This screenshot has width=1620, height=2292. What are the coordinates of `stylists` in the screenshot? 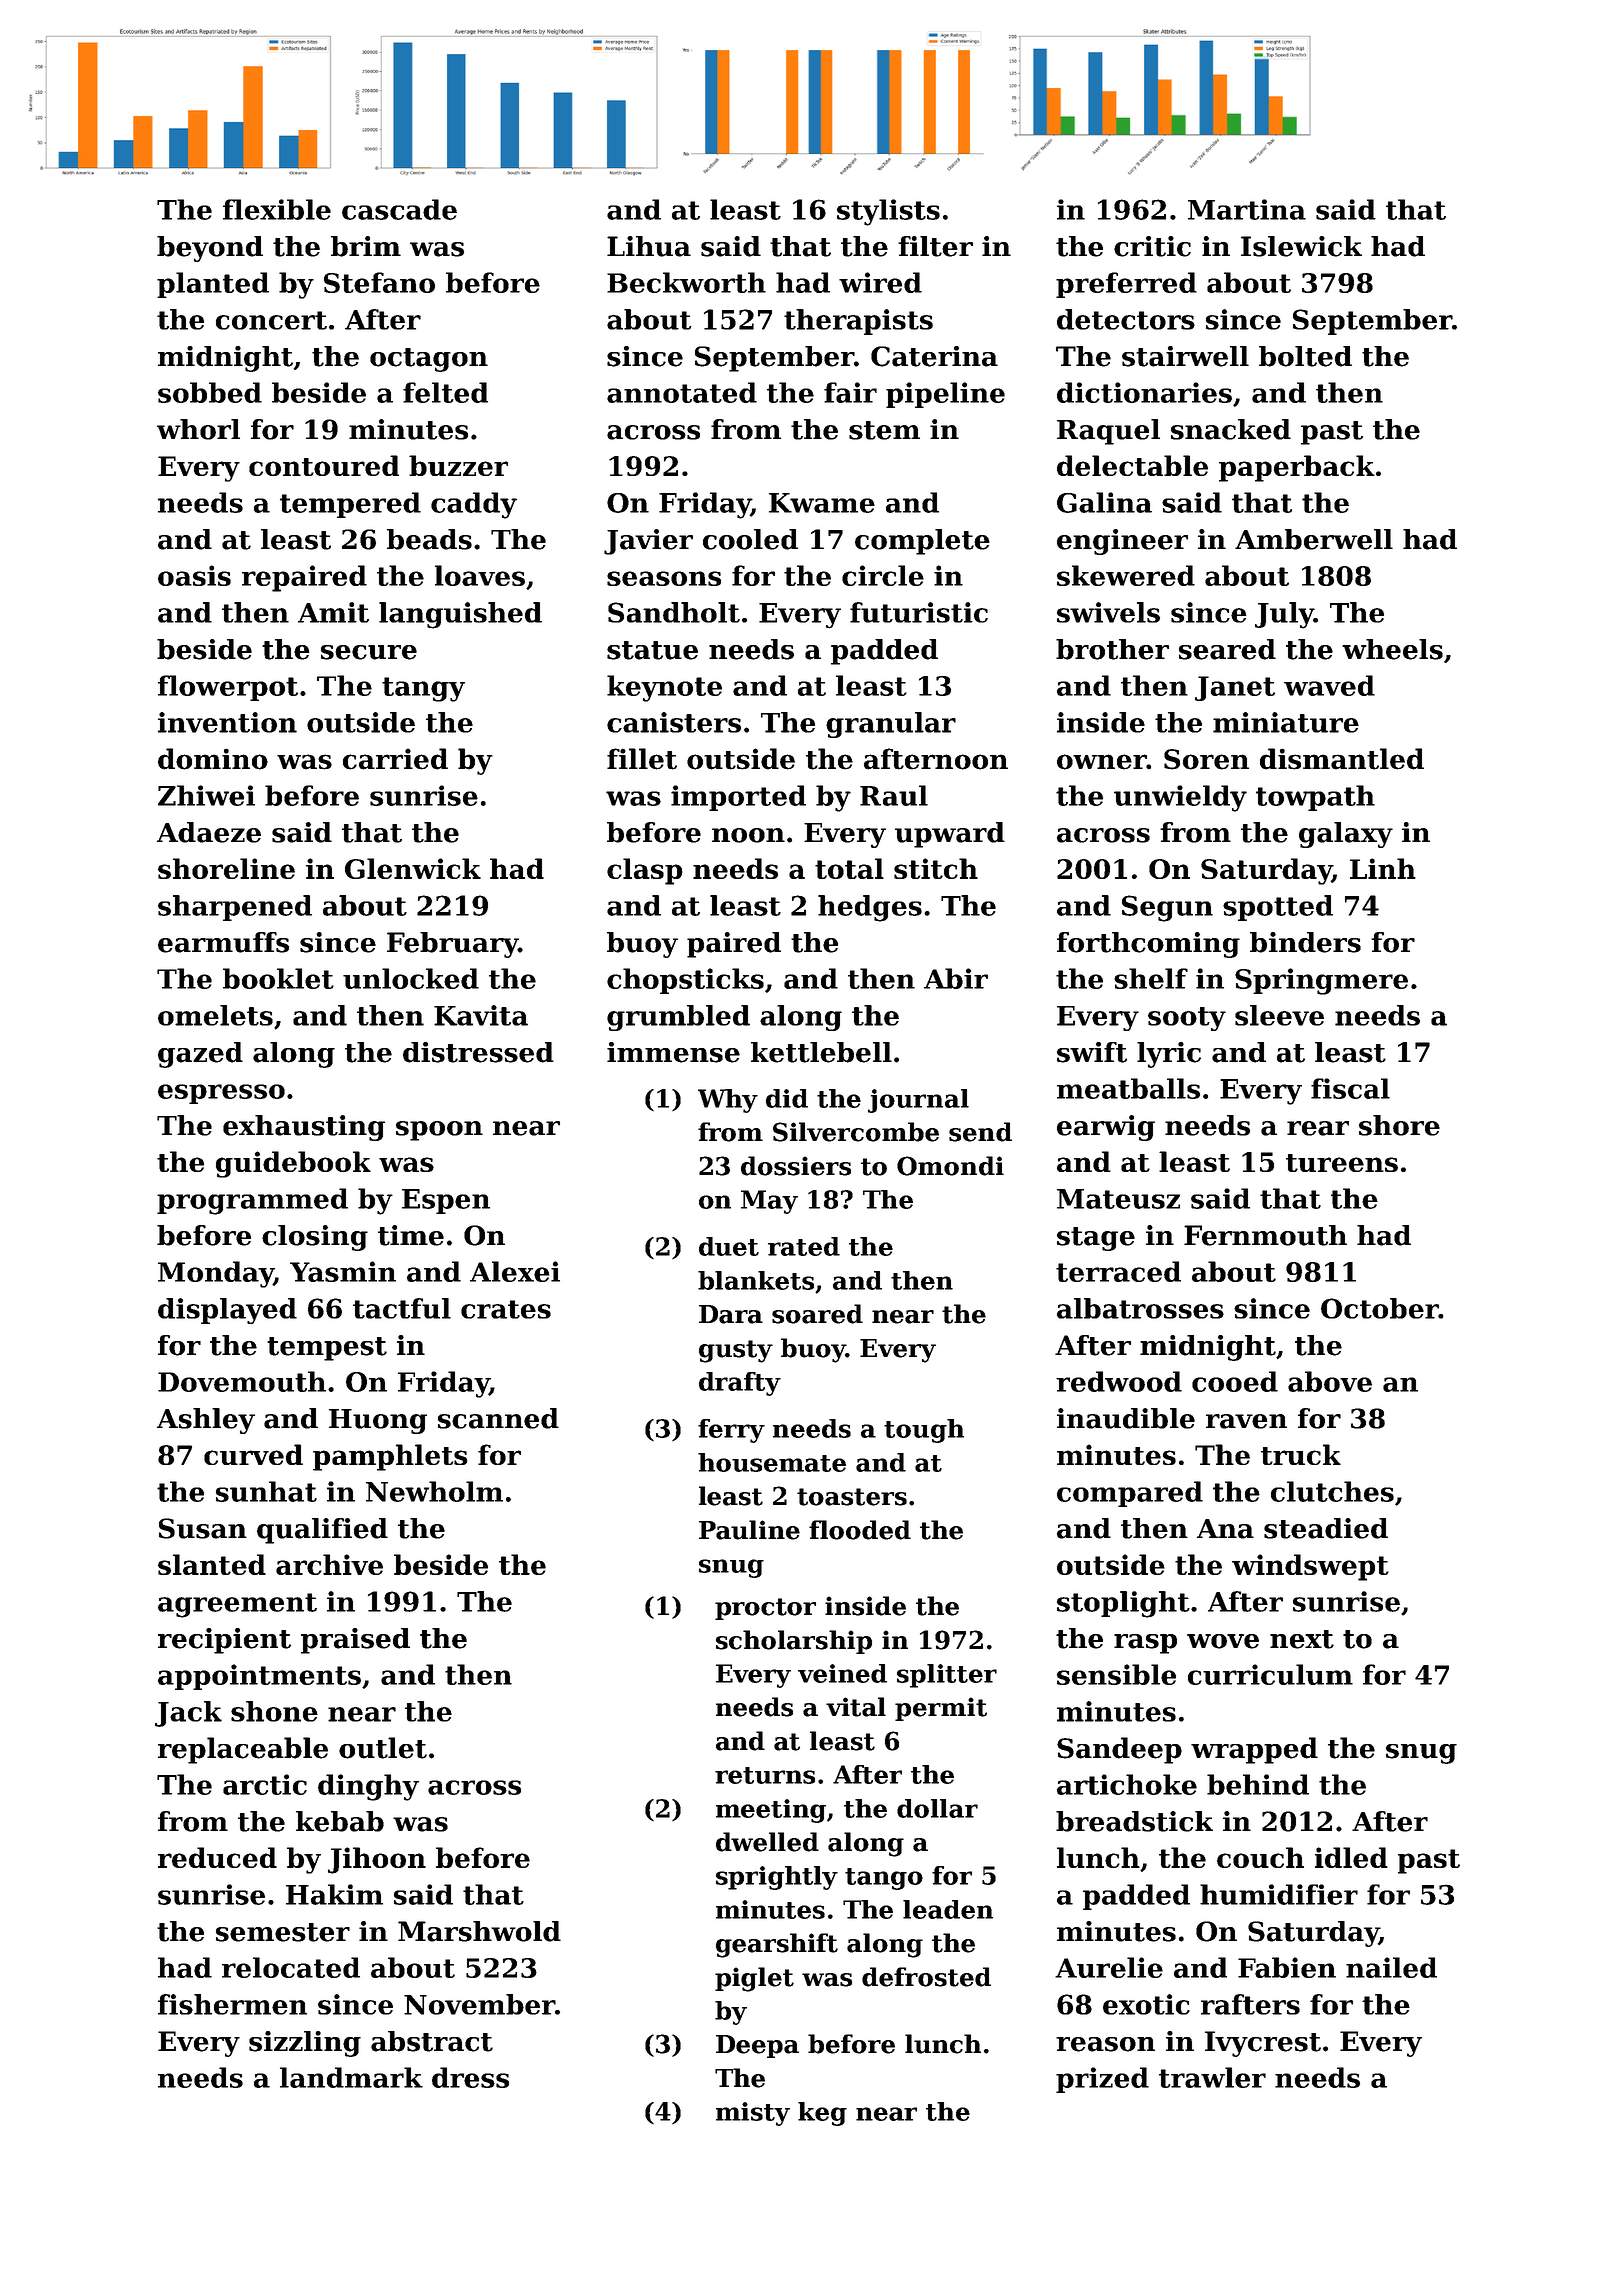 It's located at (888, 212).
